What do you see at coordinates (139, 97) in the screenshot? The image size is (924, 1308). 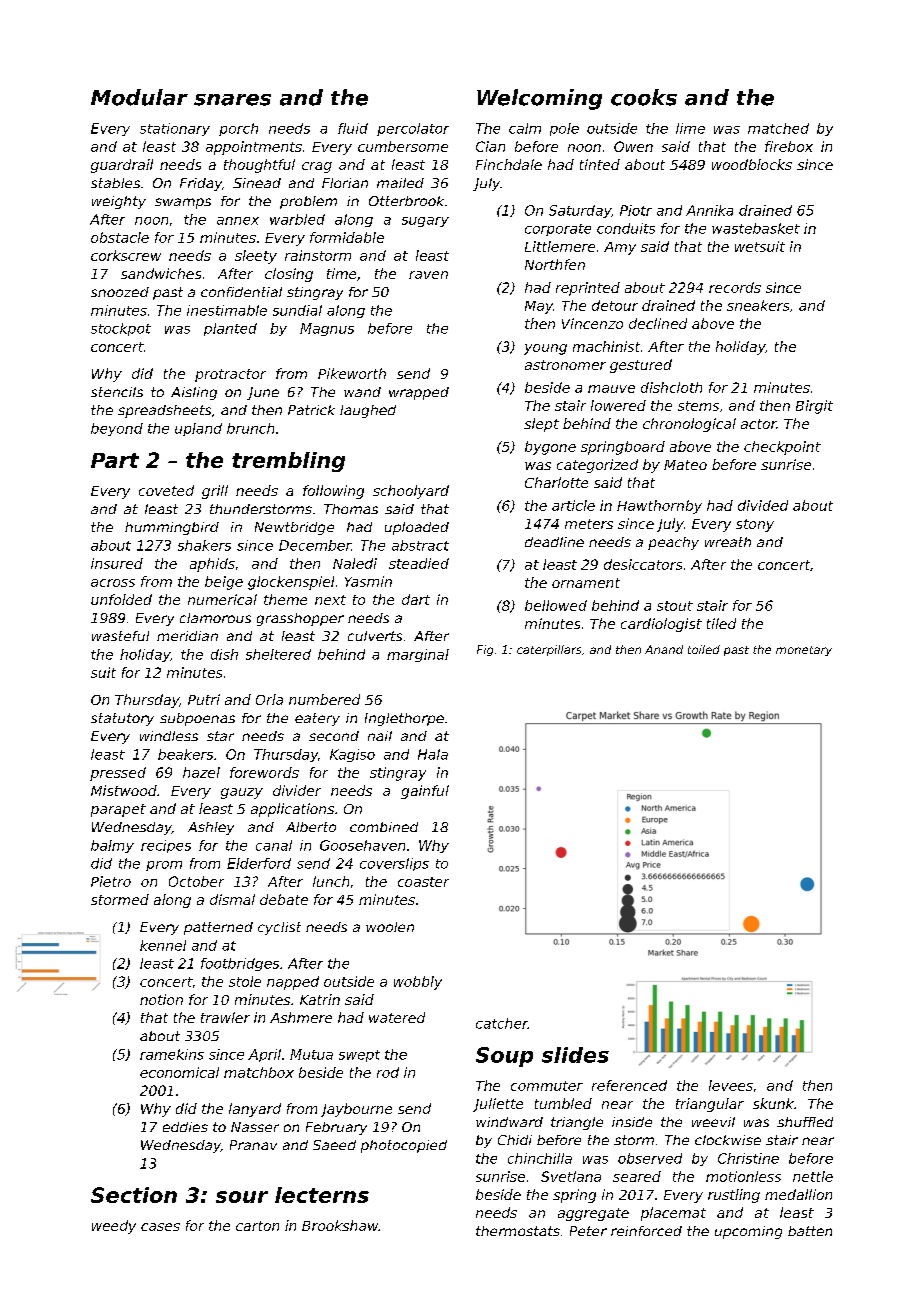 I see `Modular` at bounding box center [139, 97].
